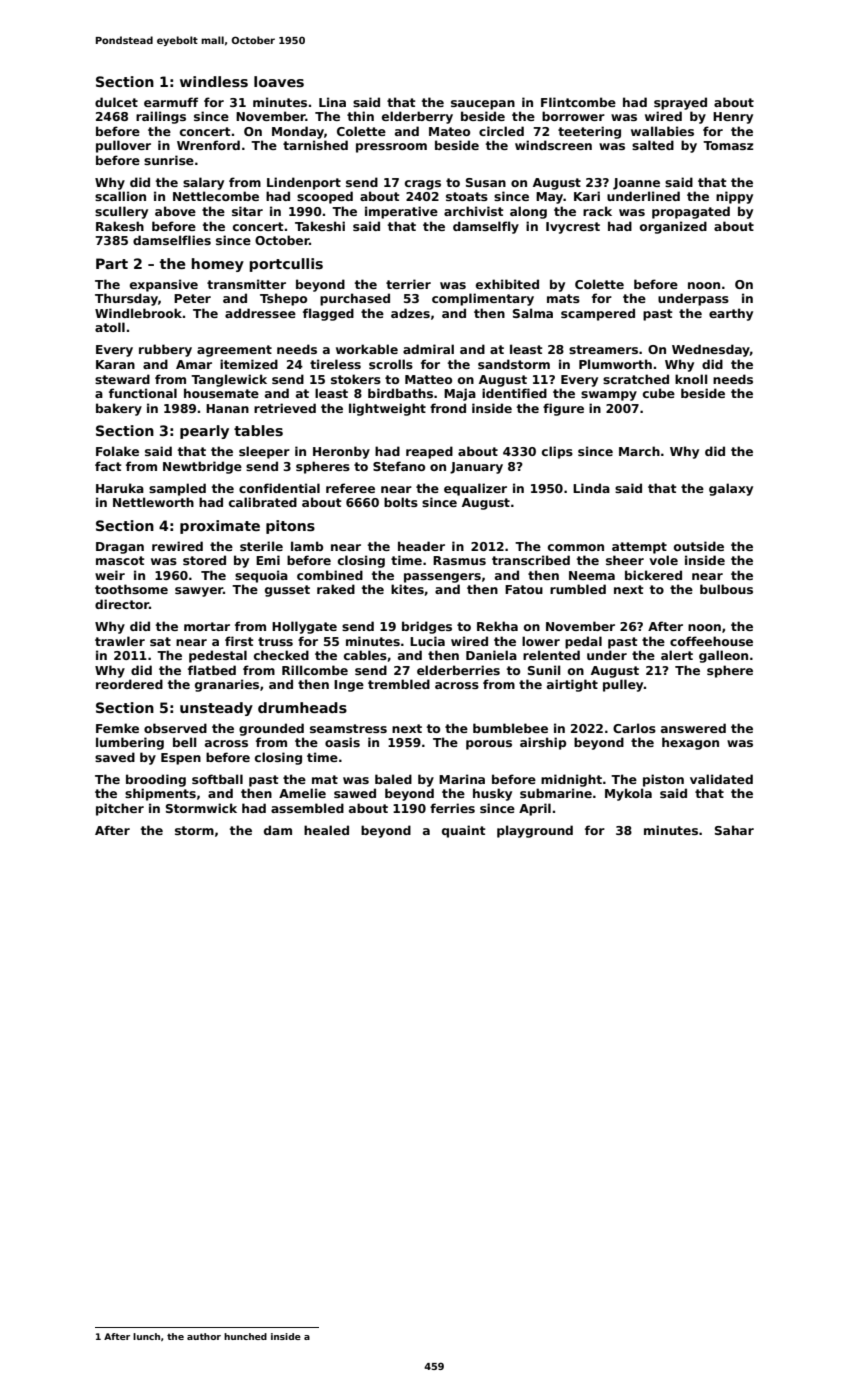 The image size is (849, 1400). I want to click on sawyer, so click(199, 592).
